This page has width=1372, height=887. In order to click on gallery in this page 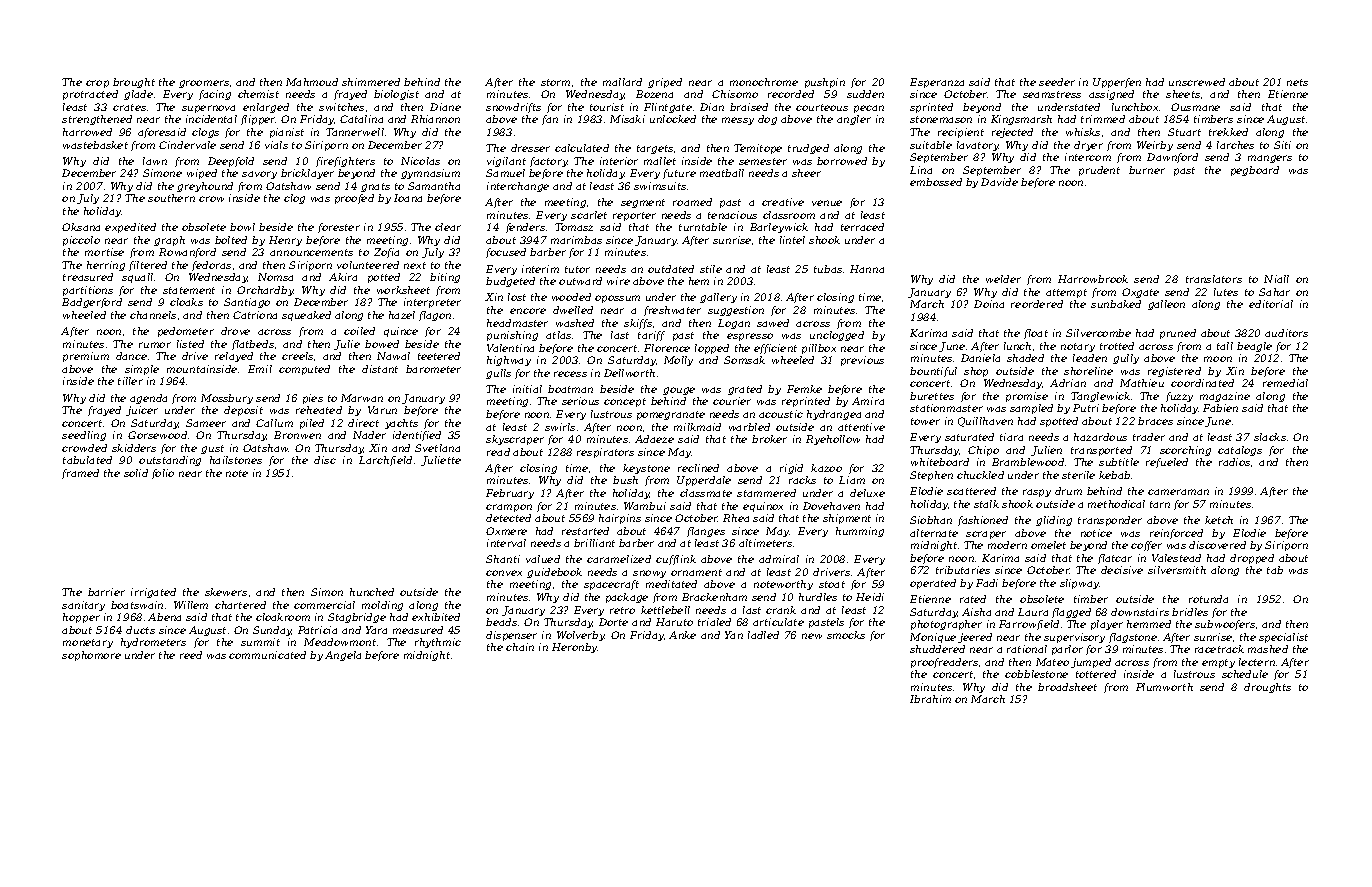, I will do `click(718, 298)`.
